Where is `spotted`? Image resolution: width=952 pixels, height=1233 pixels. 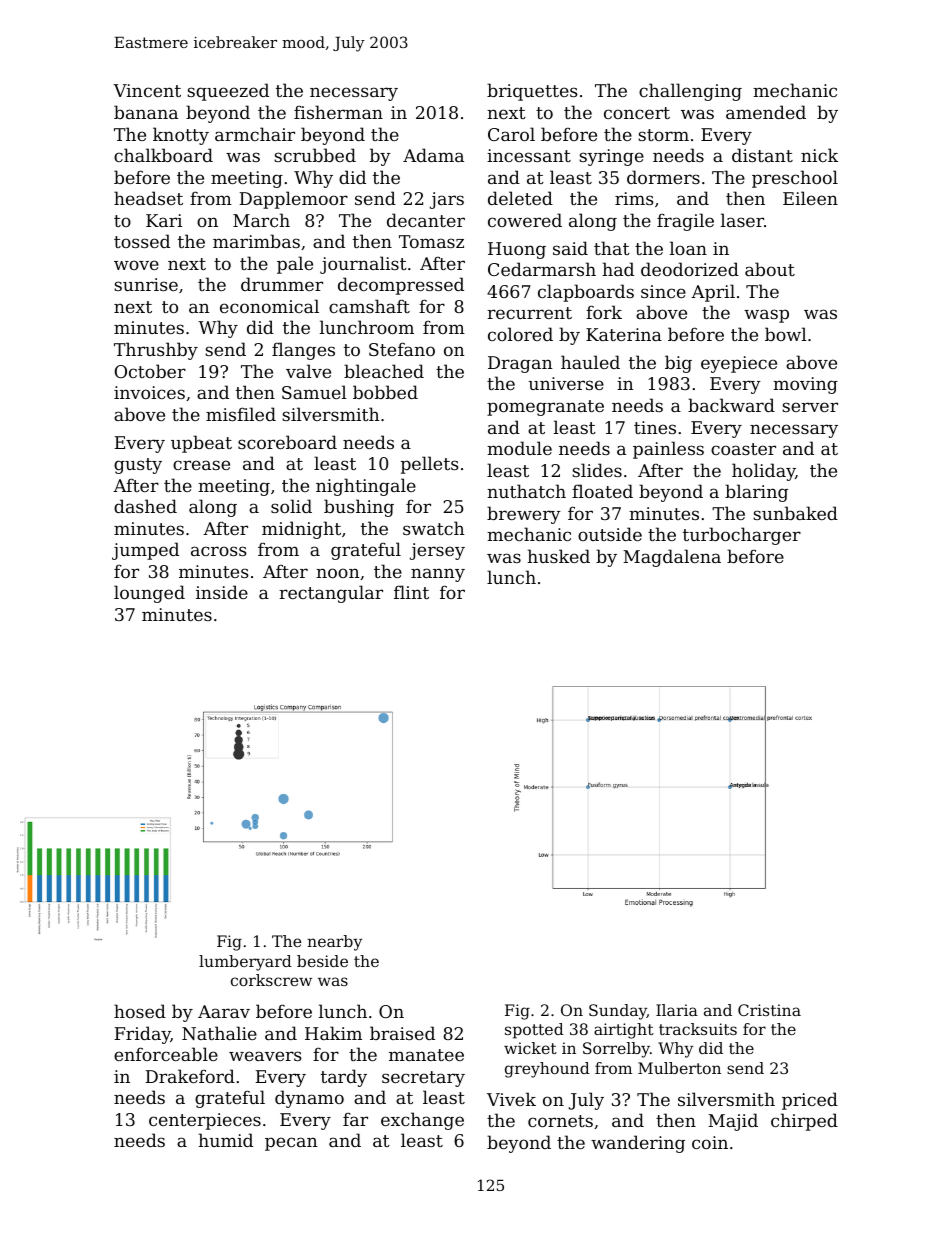 spotted is located at coordinates (534, 1031).
